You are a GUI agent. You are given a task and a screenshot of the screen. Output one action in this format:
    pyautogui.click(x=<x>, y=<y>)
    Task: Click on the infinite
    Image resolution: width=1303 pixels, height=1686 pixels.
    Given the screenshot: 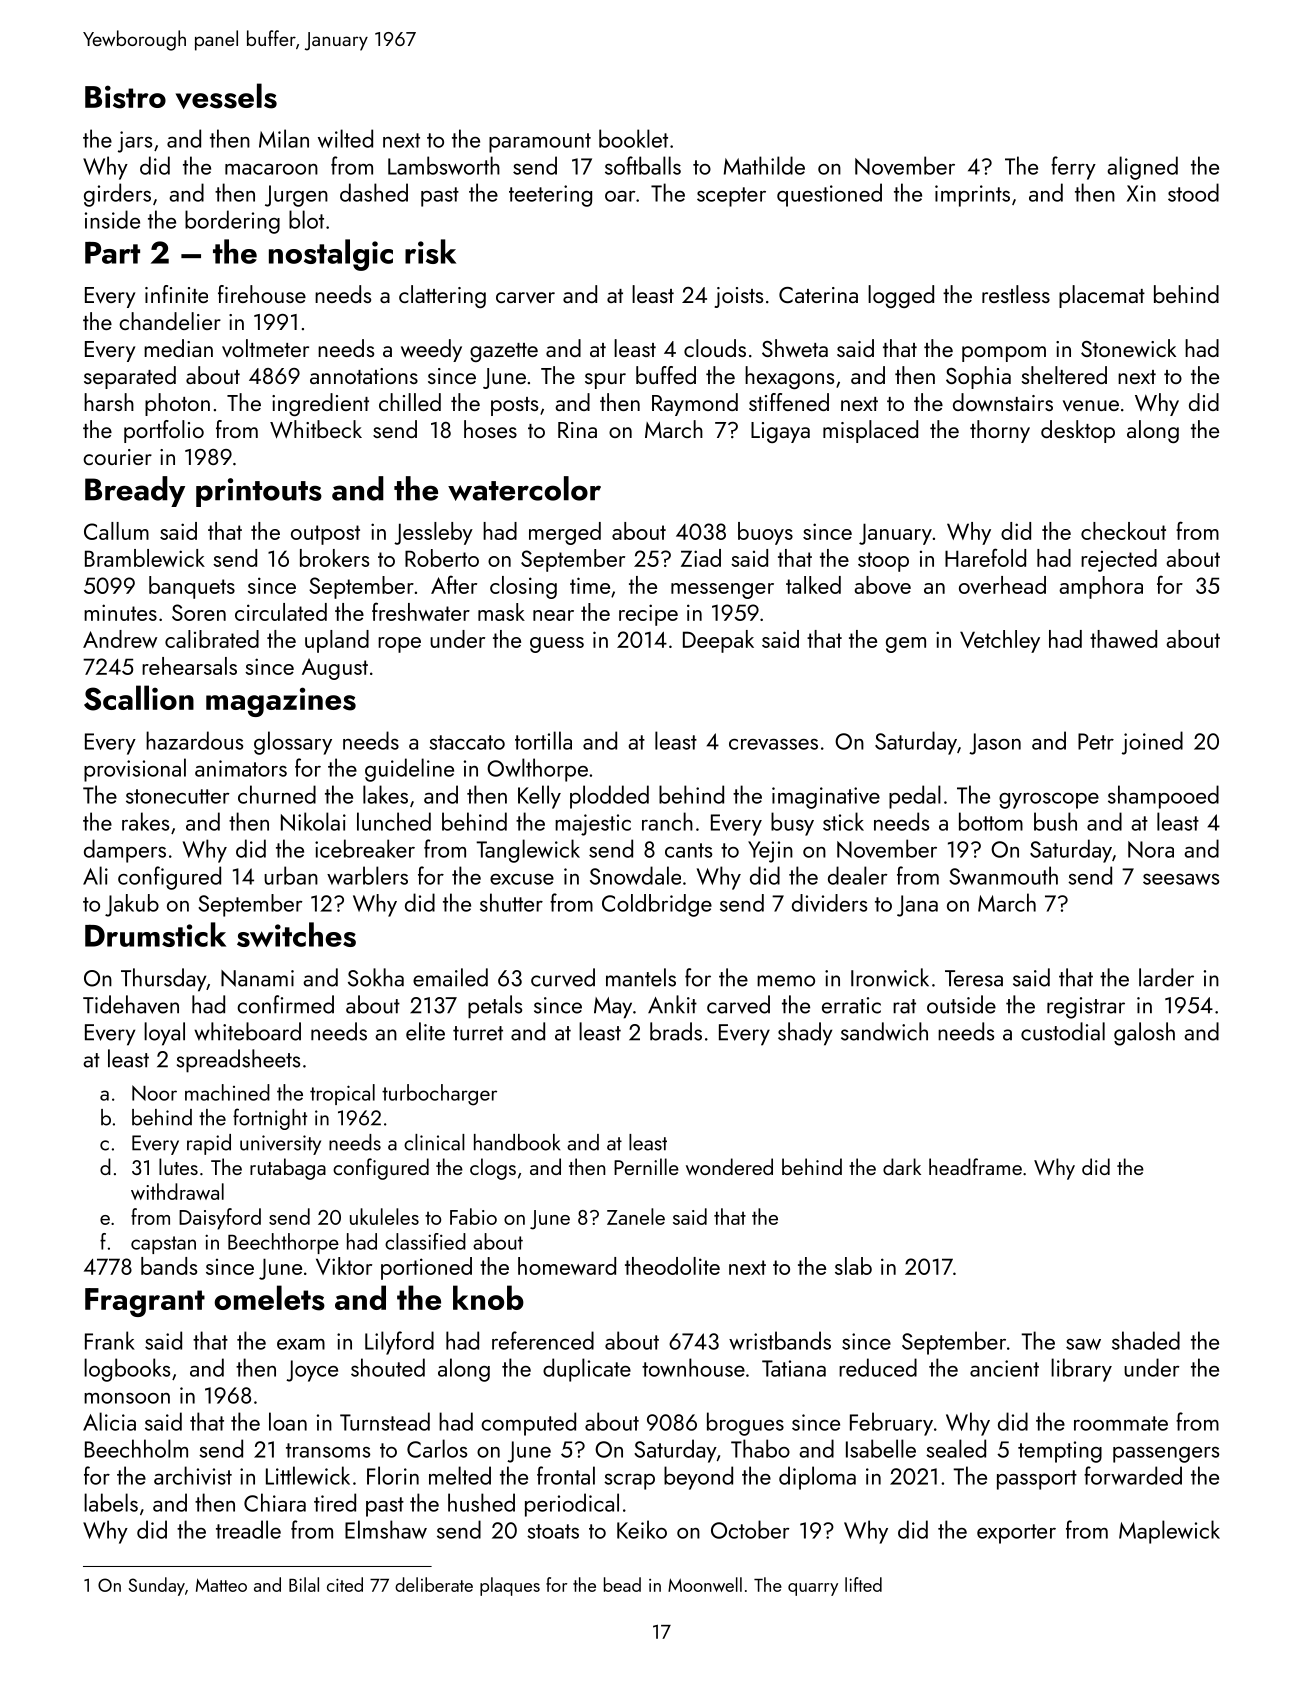 What is the action you would take?
    pyautogui.click(x=176, y=294)
